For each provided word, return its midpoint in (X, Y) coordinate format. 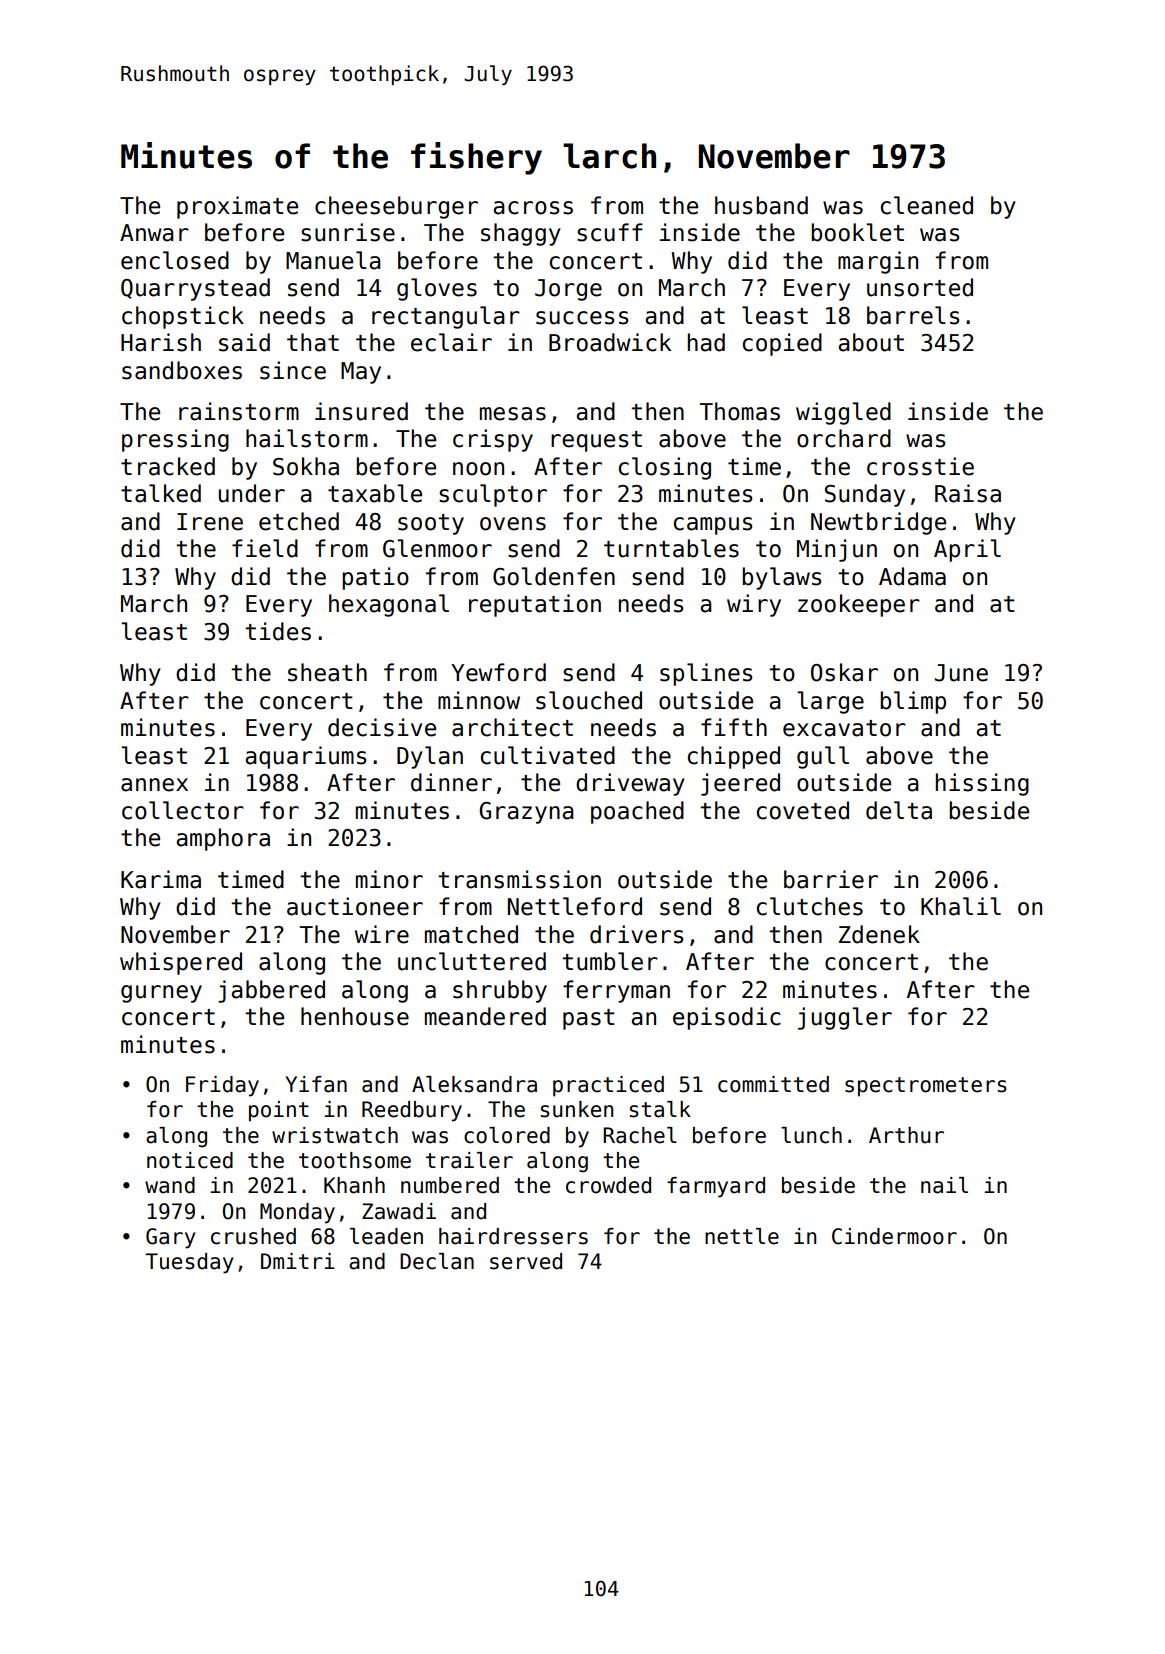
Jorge (568, 290)
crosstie (920, 466)
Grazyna (526, 813)
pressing (175, 440)
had (706, 342)
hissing (982, 784)
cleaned (927, 205)
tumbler (610, 961)
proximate (237, 207)
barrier (831, 879)
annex (154, 785)
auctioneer (355, 906)
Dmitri (298, 1261)
